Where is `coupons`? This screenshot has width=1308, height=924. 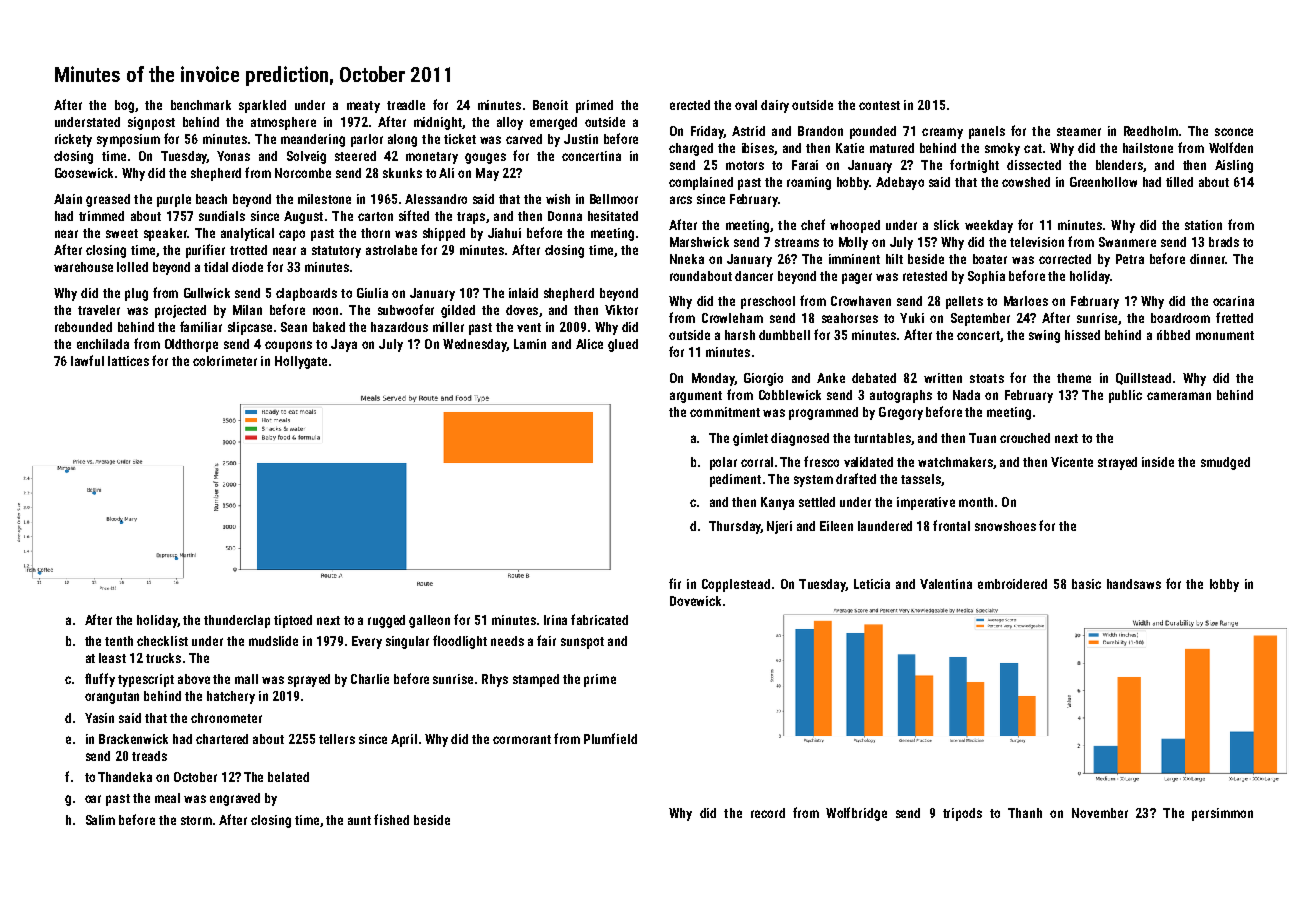
coupons is located at coordinates (288, 346).
